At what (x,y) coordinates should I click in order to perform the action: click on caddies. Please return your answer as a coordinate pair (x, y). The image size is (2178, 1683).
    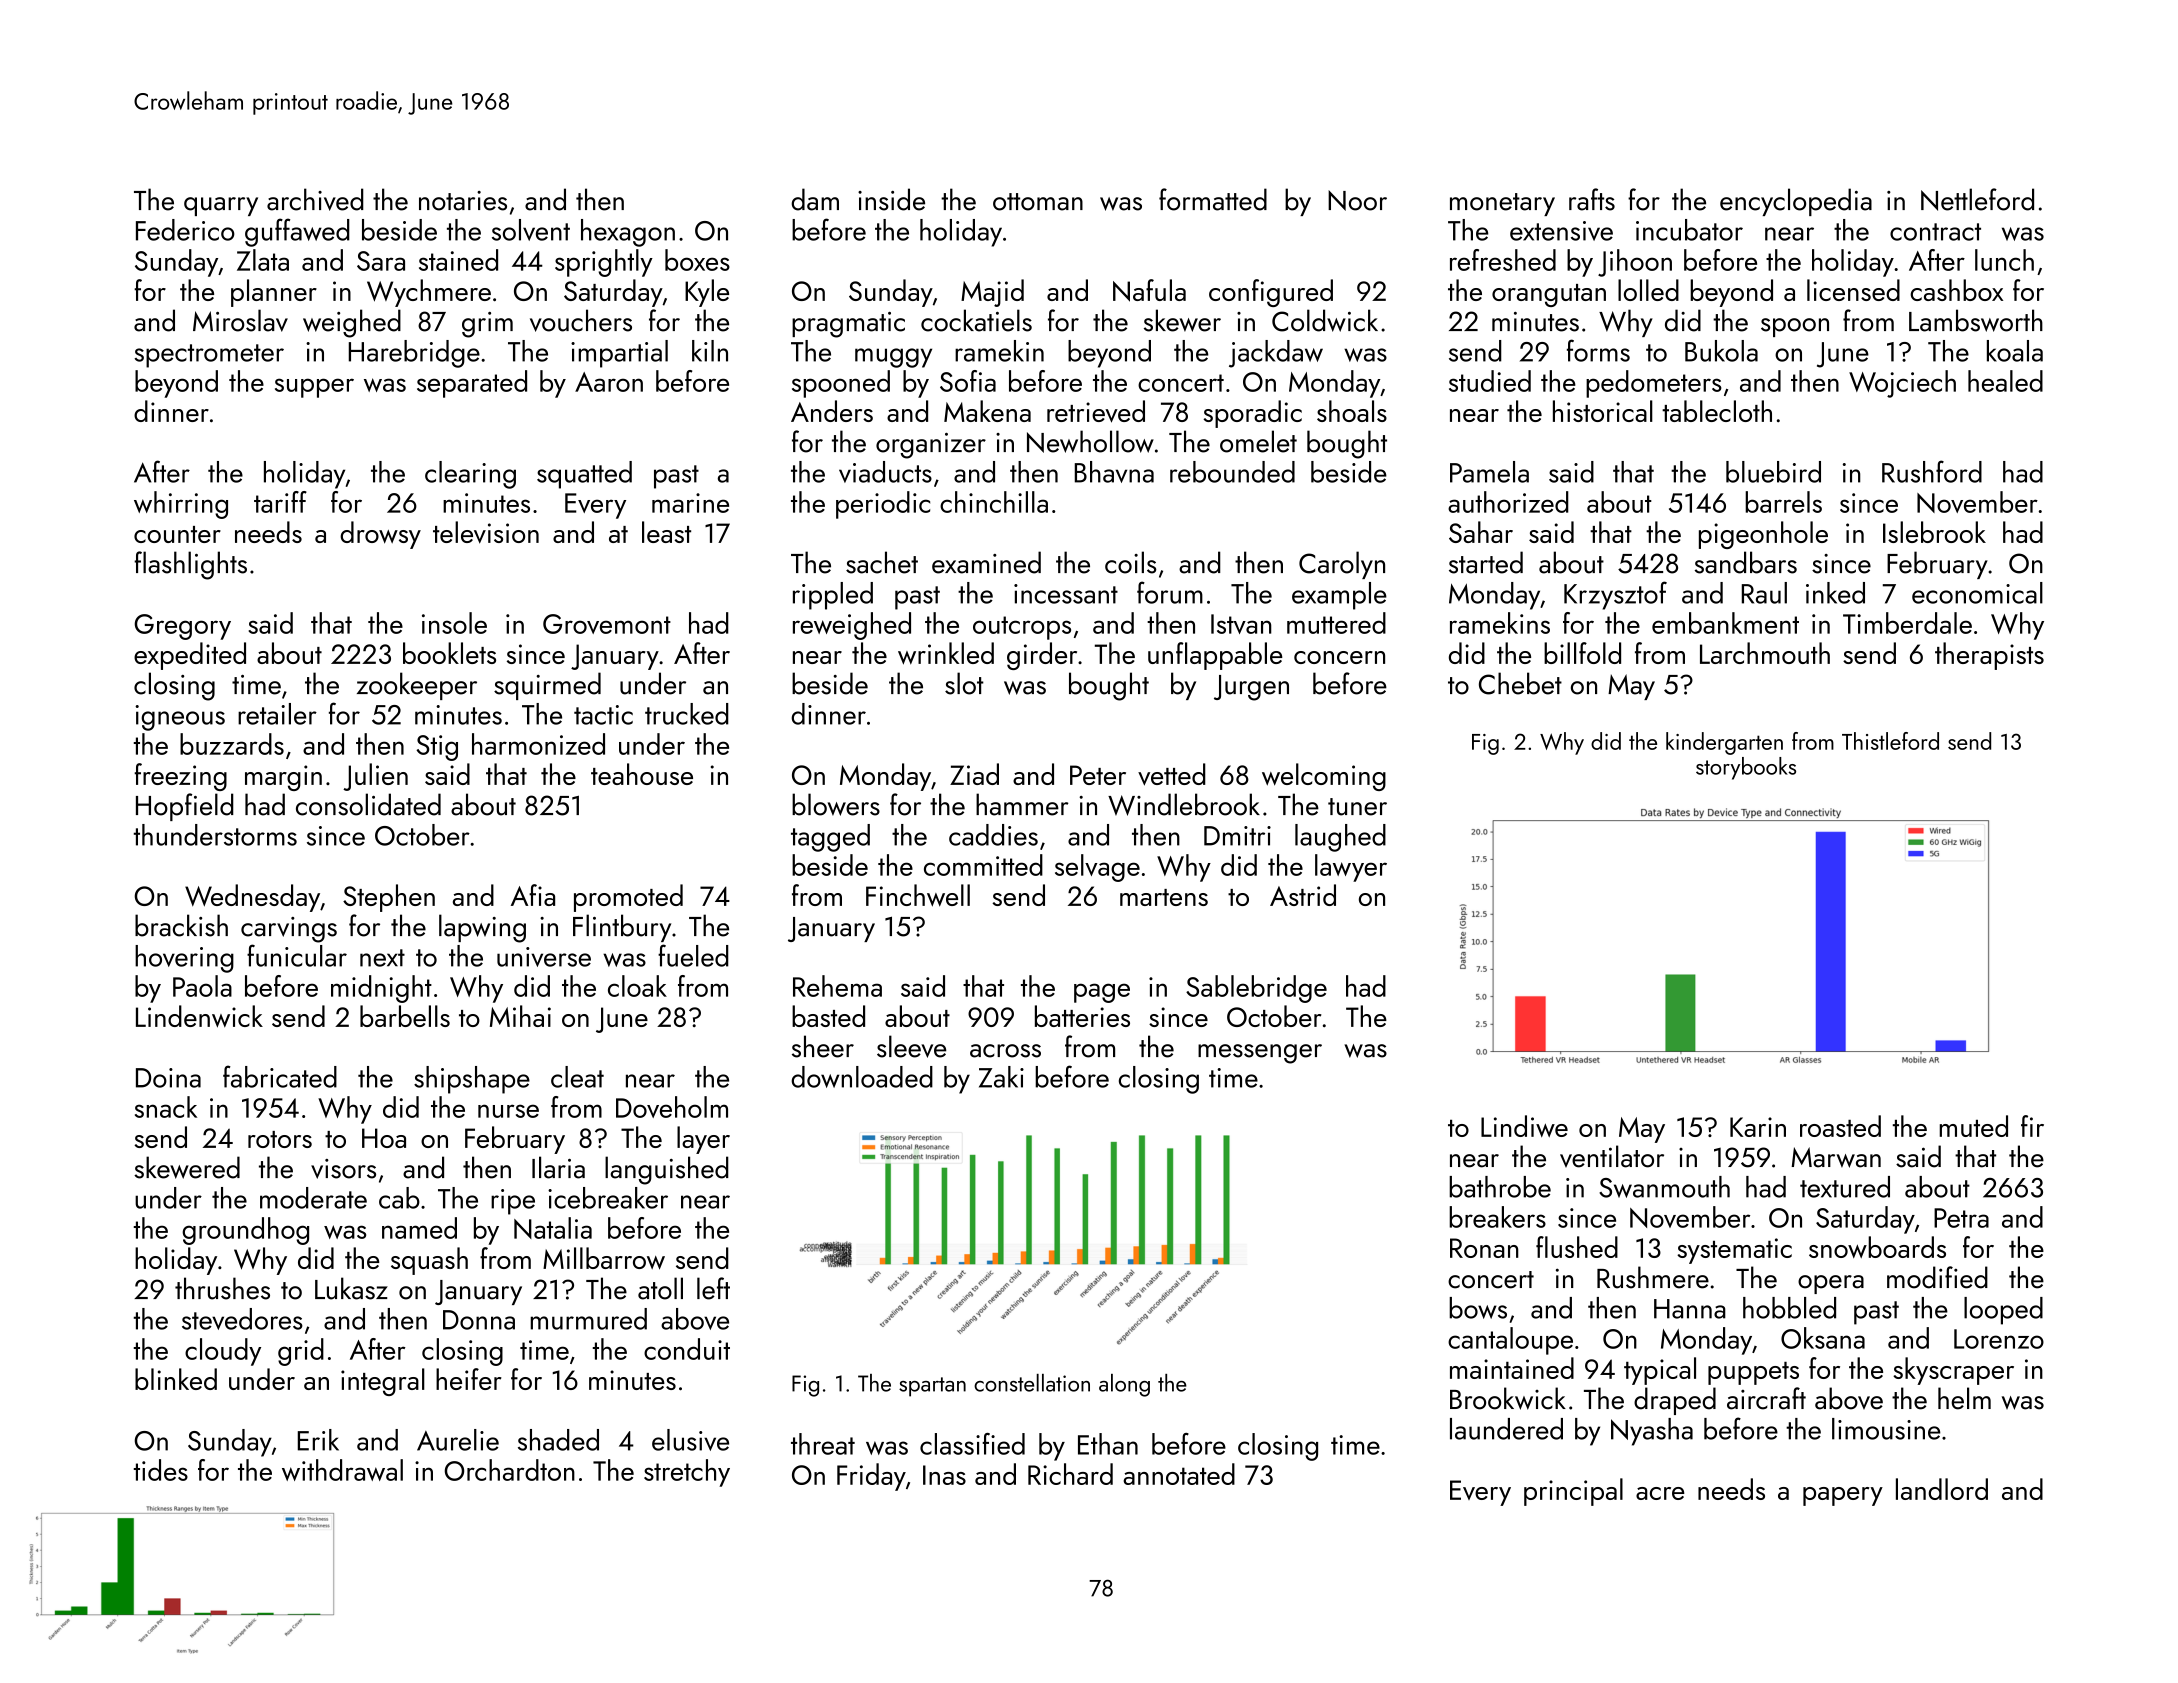
    Looking at the image, I should click on (993, 835).
